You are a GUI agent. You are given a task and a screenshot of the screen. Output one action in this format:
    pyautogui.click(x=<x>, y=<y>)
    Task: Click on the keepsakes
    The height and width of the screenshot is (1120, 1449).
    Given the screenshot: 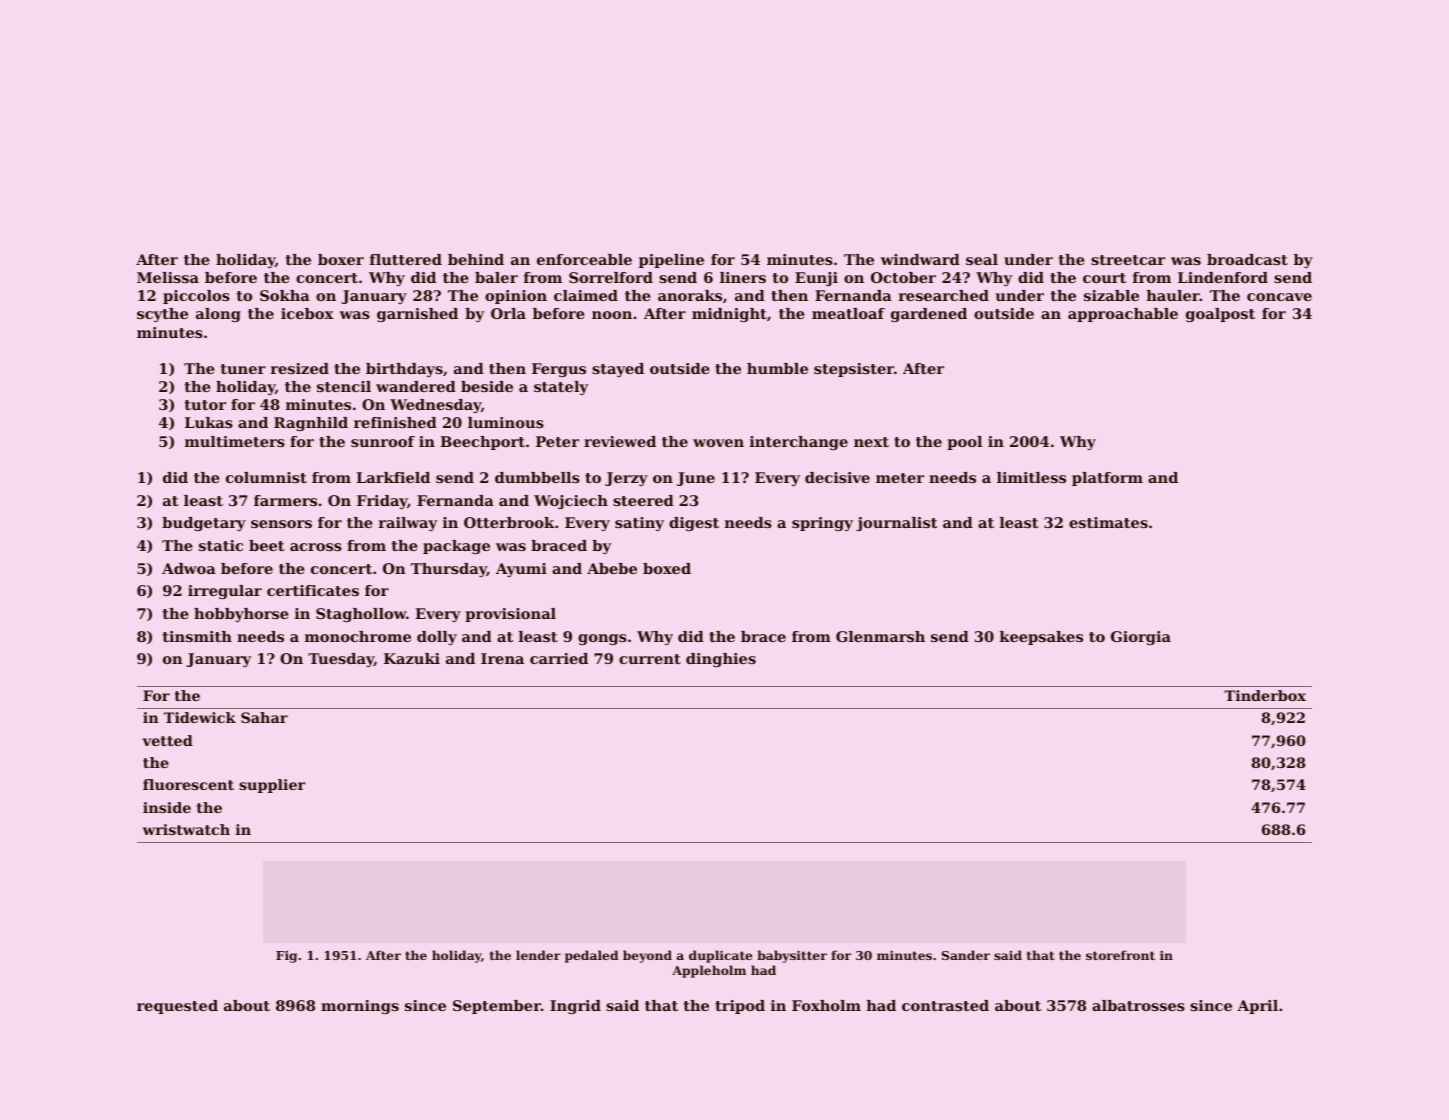 What is the action you would take?
    pyautogui.click(x=1041, y=638)
